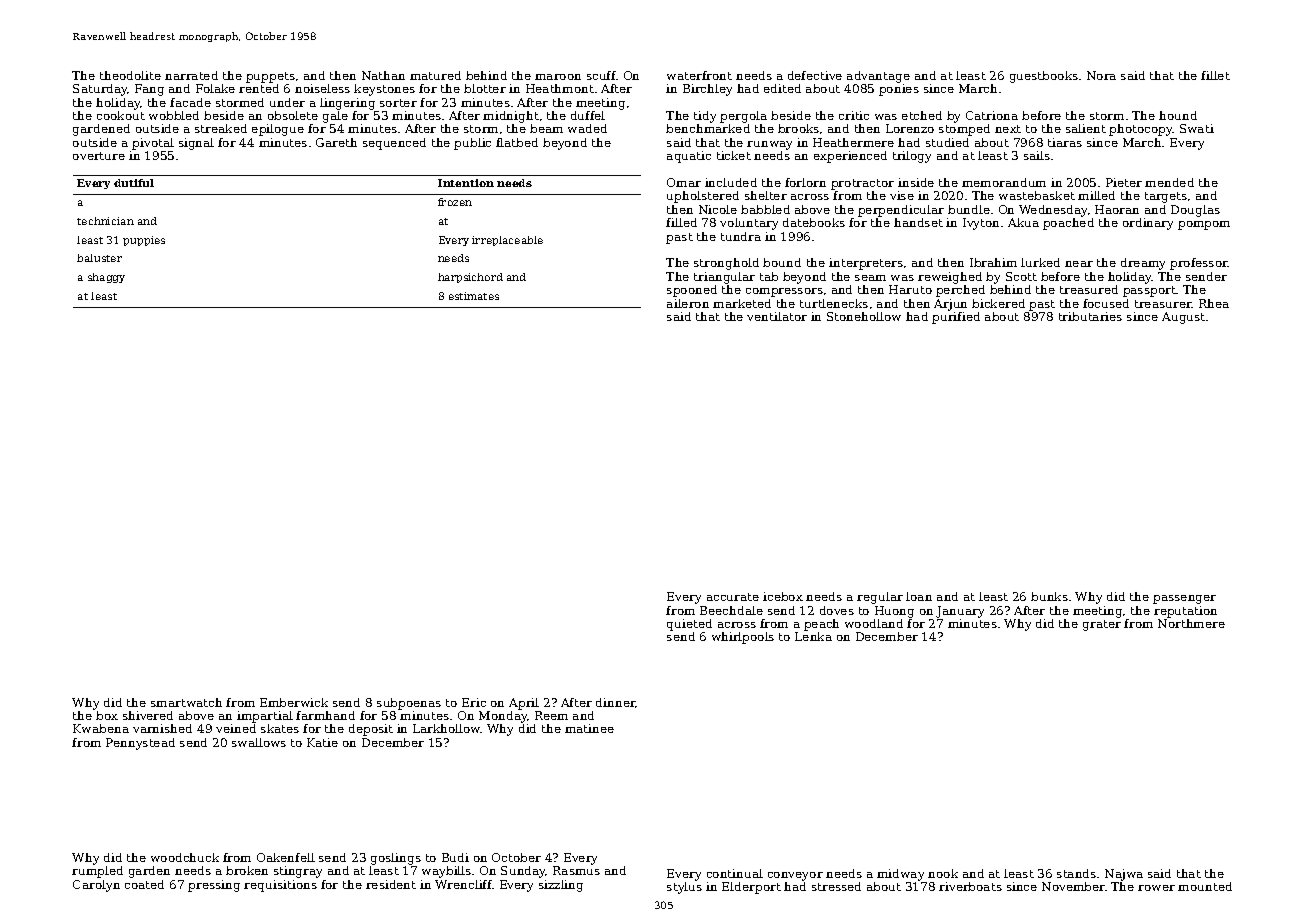 This screenshot has width=1308, height=924. Describe the element at coordinates (185, 857) in the screenshot. I see `woodchuck` at that location.
